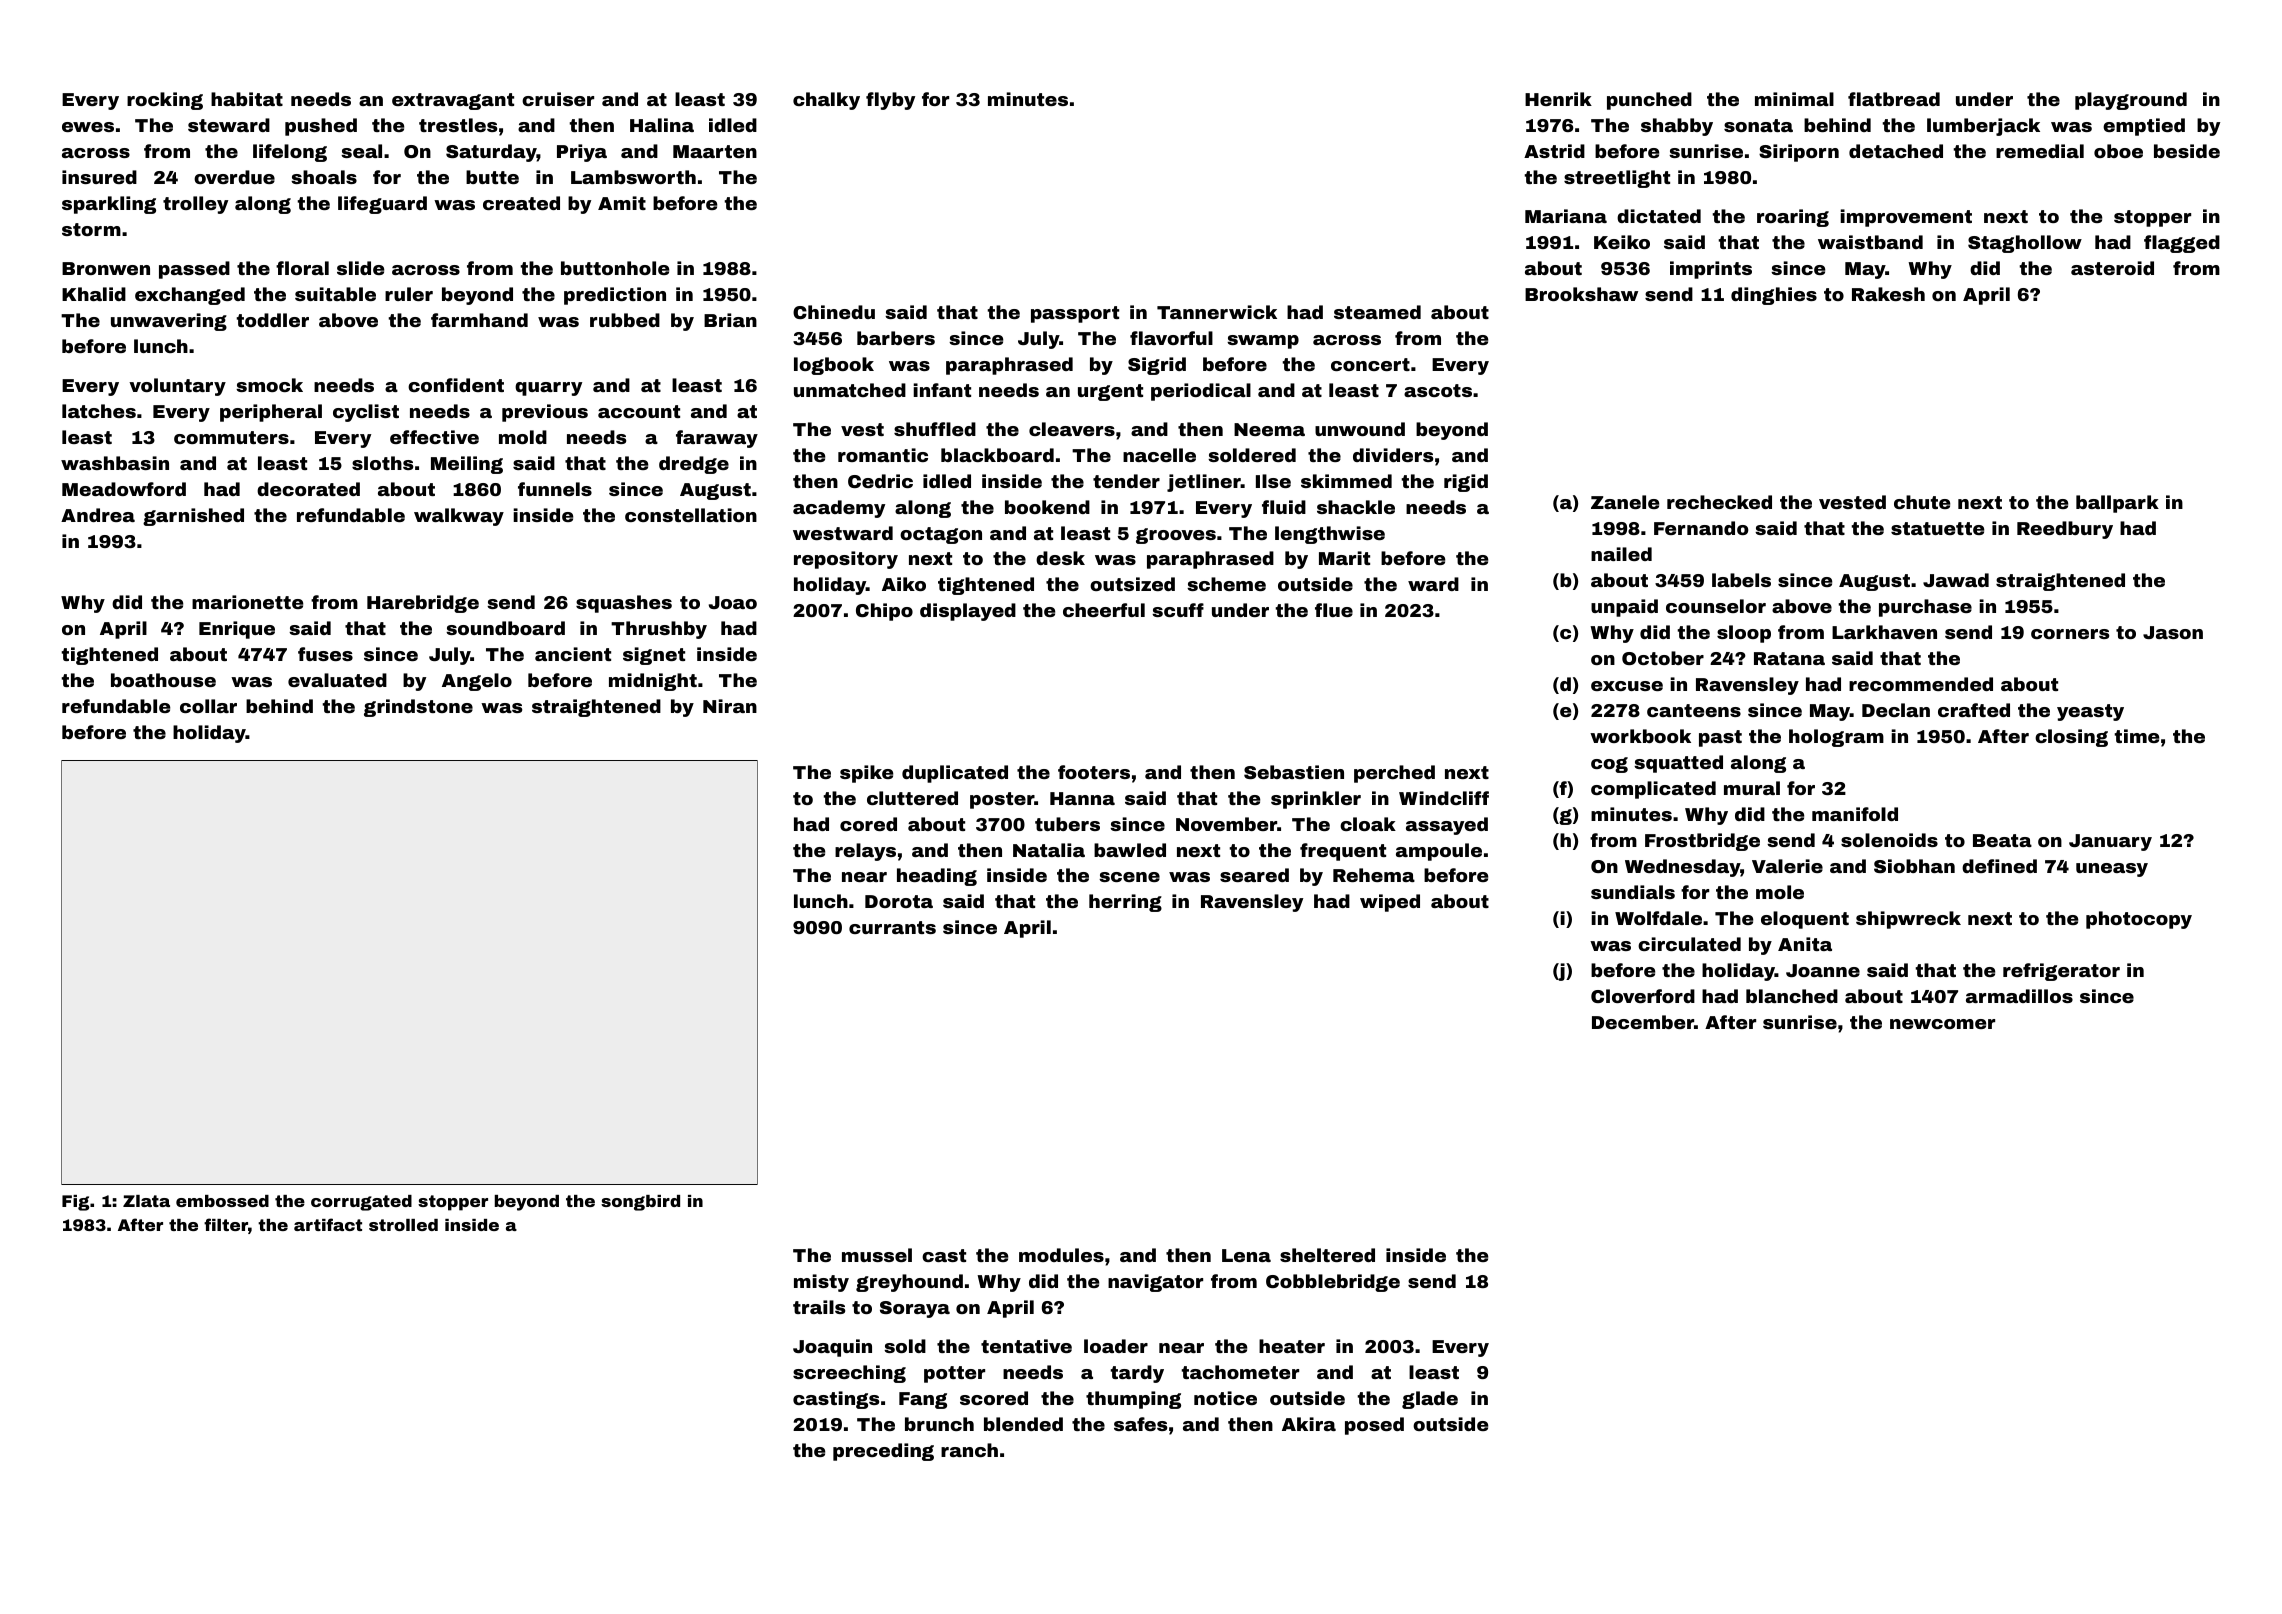 This image has width=2282, height=1614. Describe the element at coordinates (1327, 1255) in the image. I see `sheltered` at that location.
